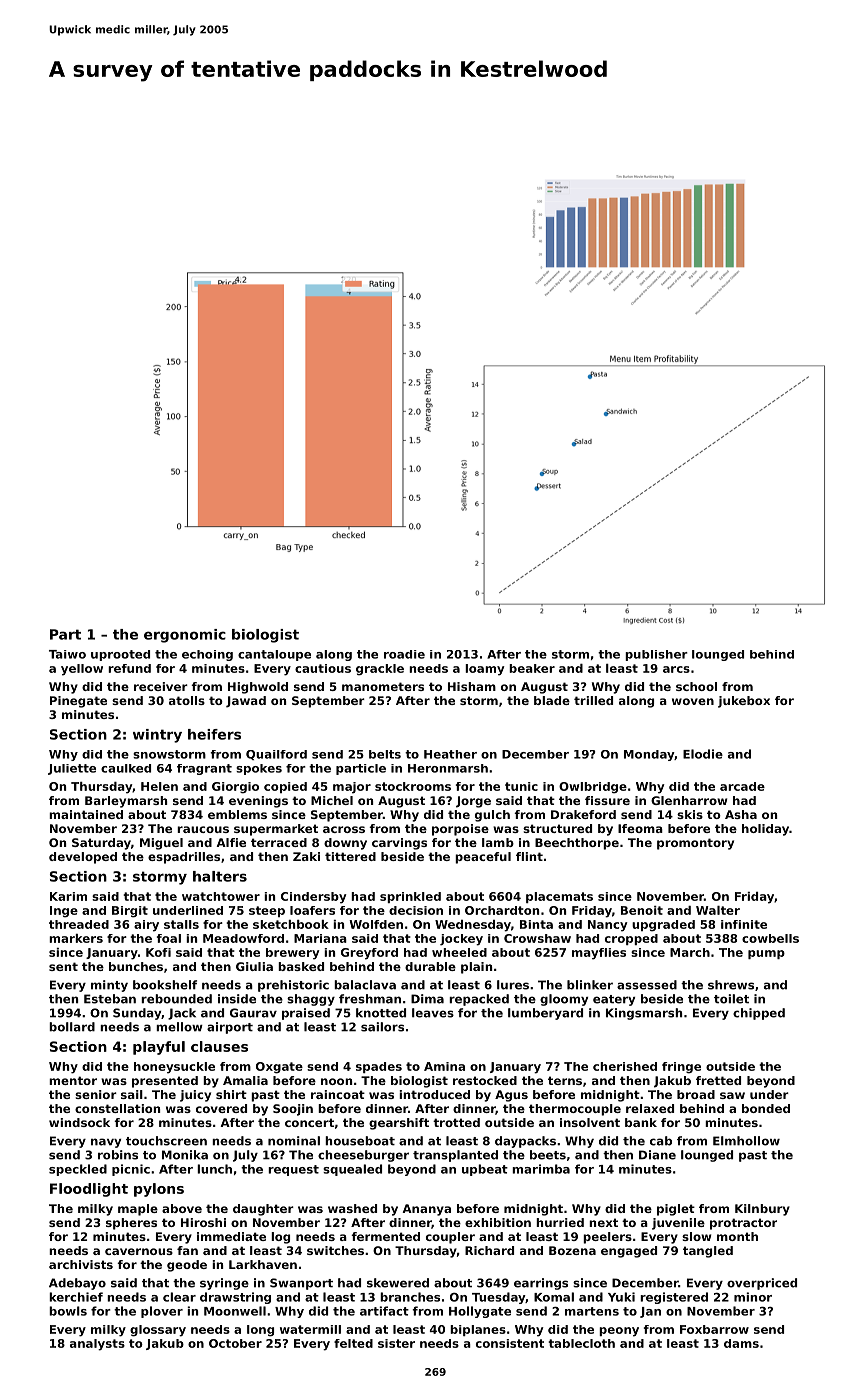 Image resolution: width=849 pixels, height=1400 pixels. What do you see at coordinates (753, 1297) in the screenshot?
I see `minor` at bounding box center [753, 1297].
